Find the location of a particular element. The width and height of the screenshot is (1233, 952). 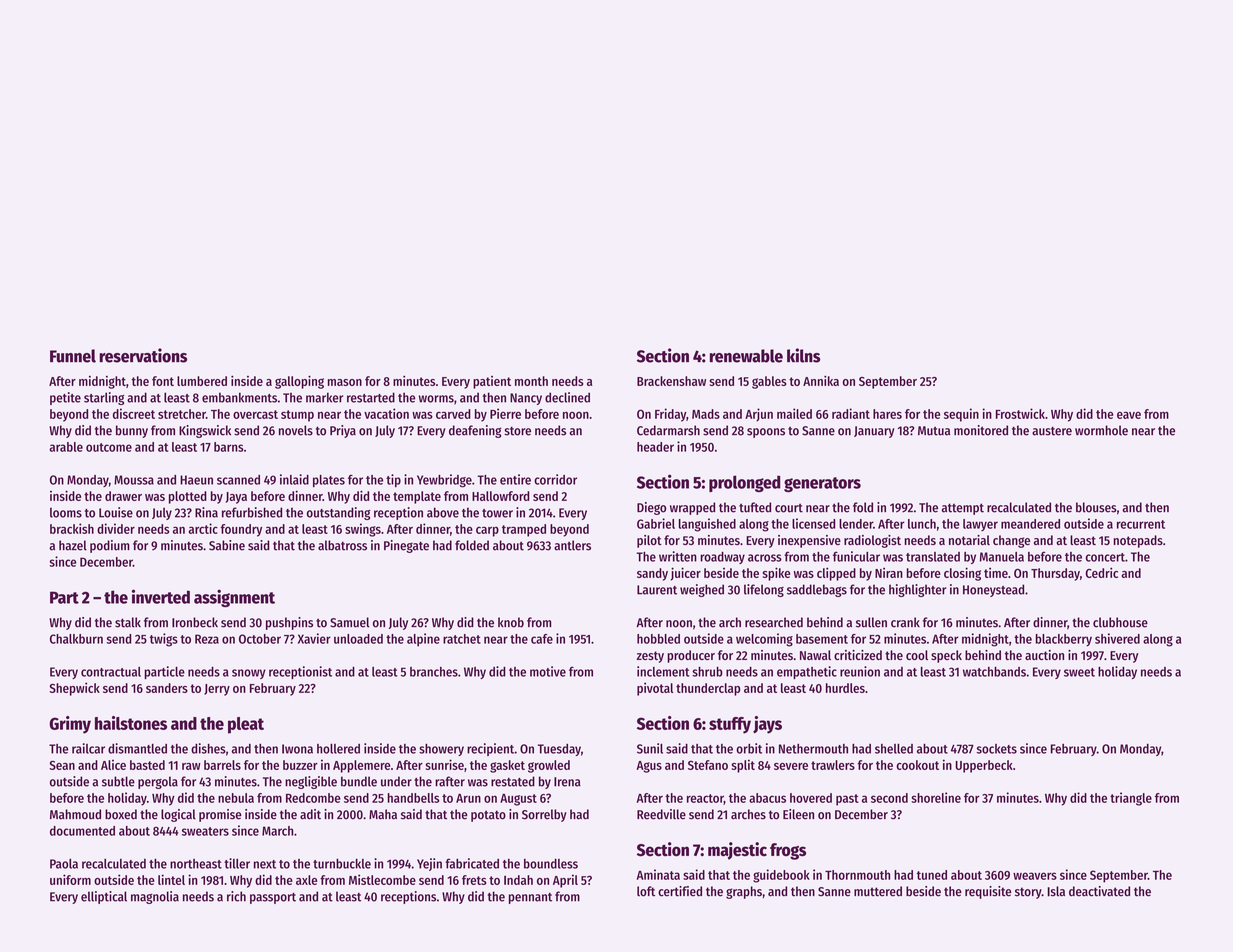

magnolia is located at coordinates (155, 897).
